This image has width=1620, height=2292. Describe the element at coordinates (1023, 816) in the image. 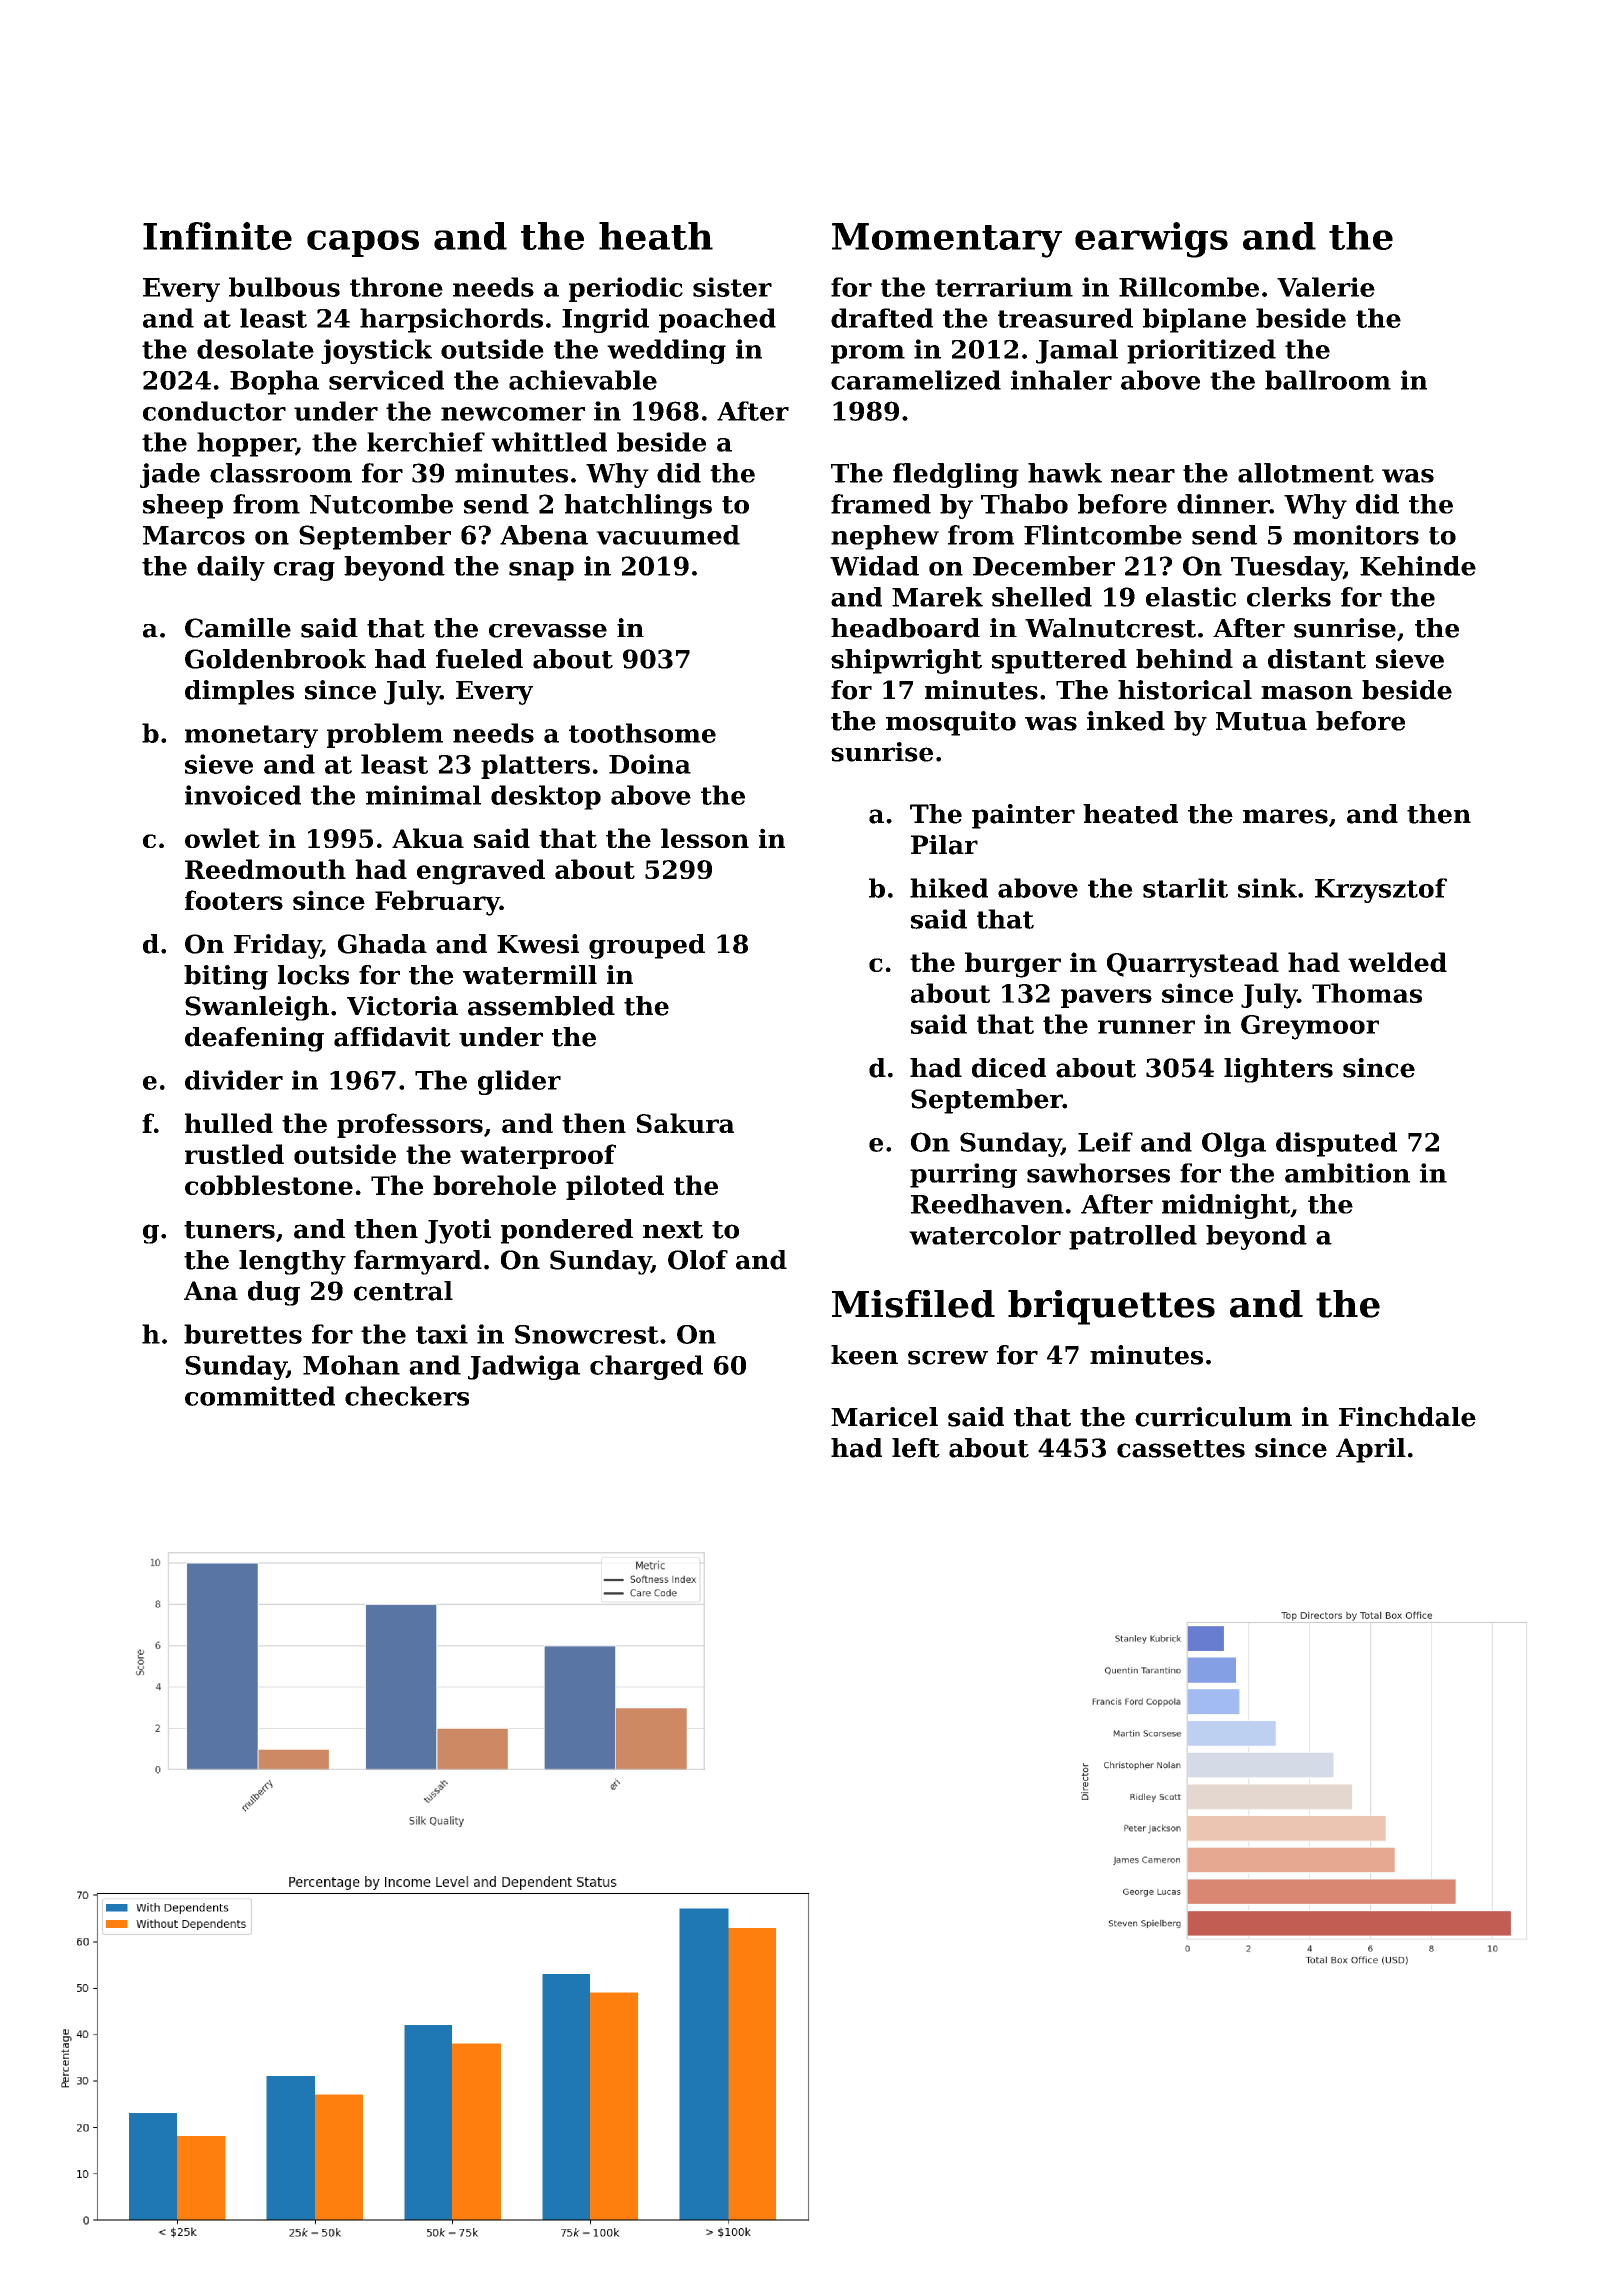

I see `painter` at that location.
